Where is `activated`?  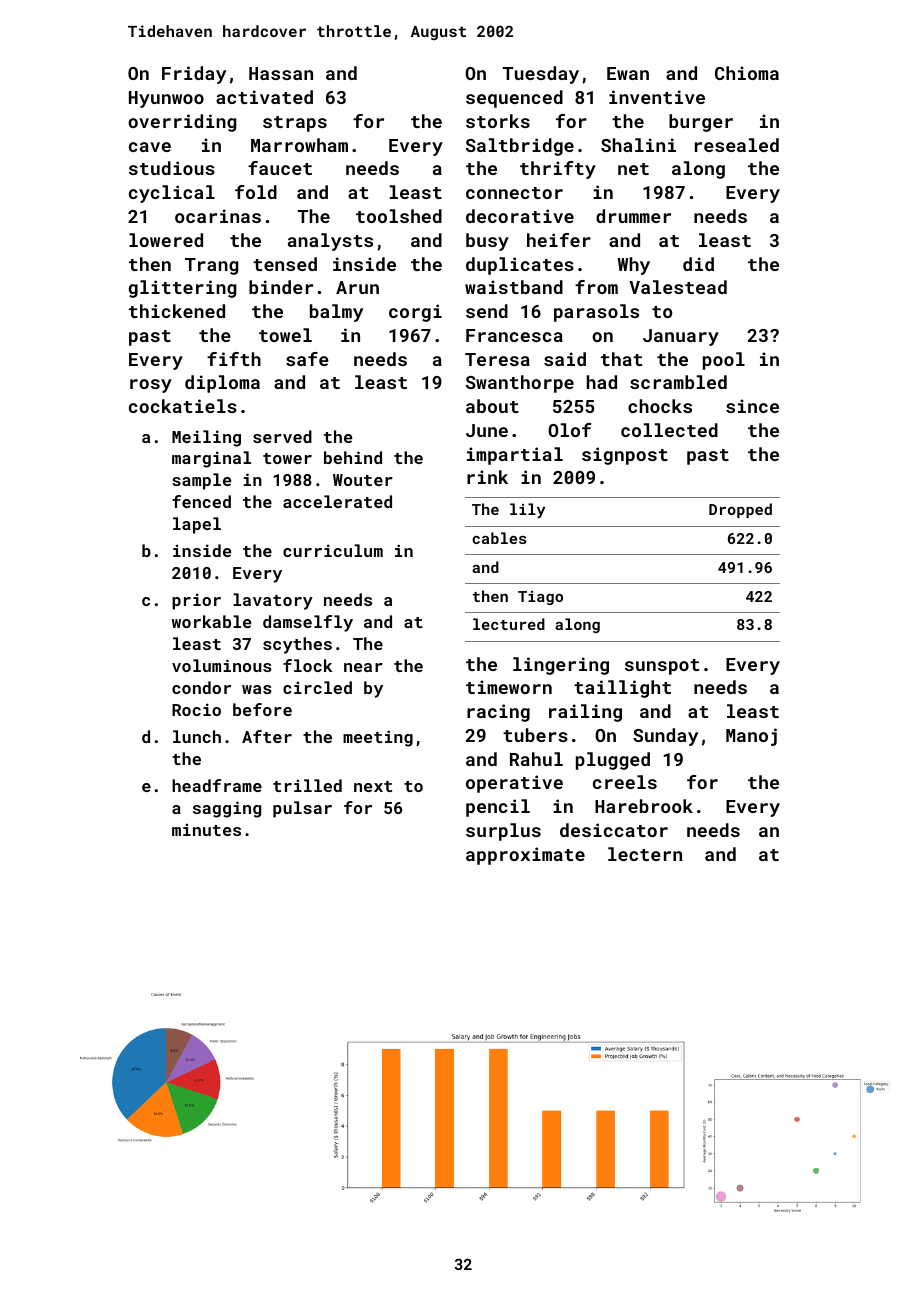
activated is located at coordinates (264, 97).
